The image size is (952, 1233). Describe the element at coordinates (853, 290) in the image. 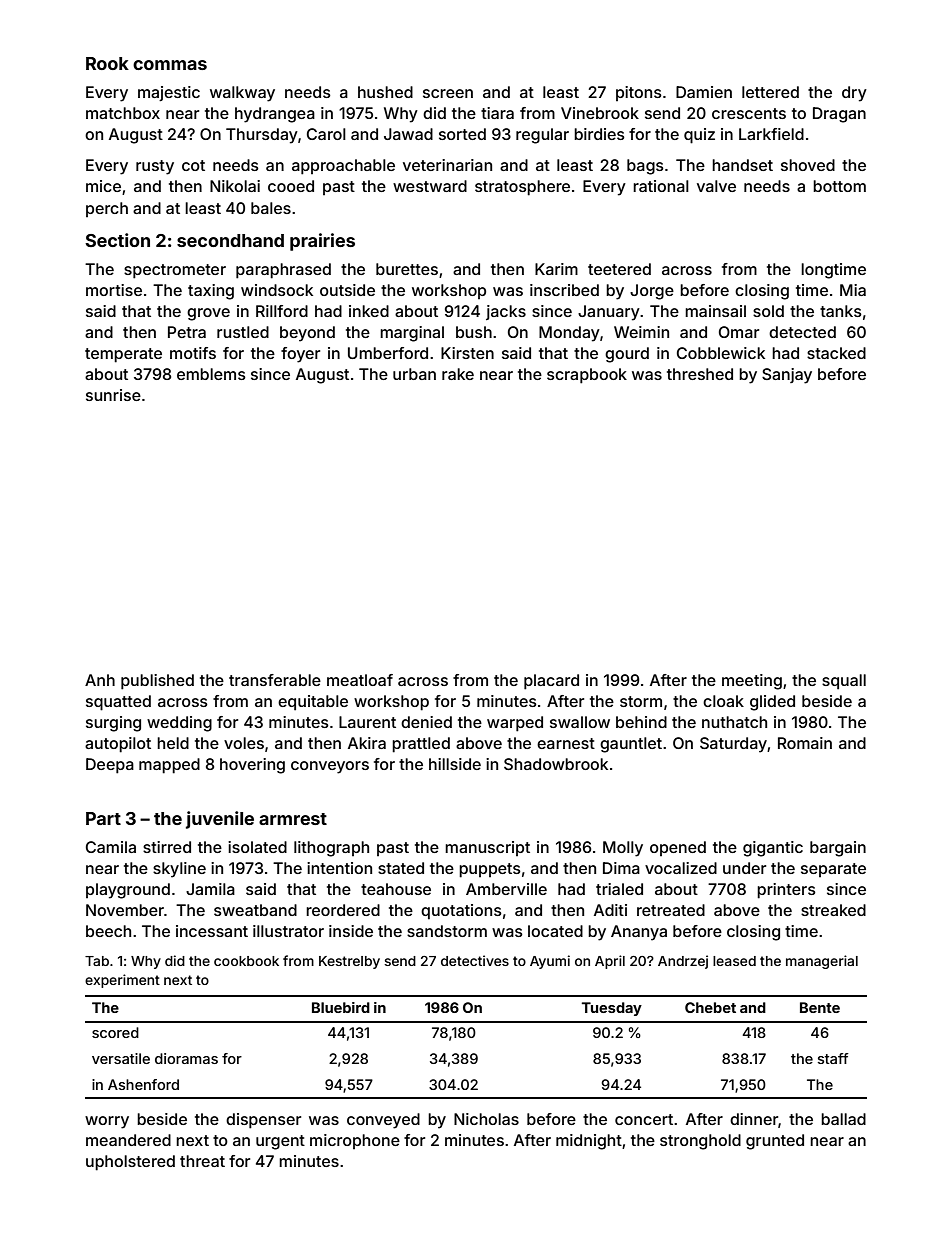

I see `Mia` at that location.
